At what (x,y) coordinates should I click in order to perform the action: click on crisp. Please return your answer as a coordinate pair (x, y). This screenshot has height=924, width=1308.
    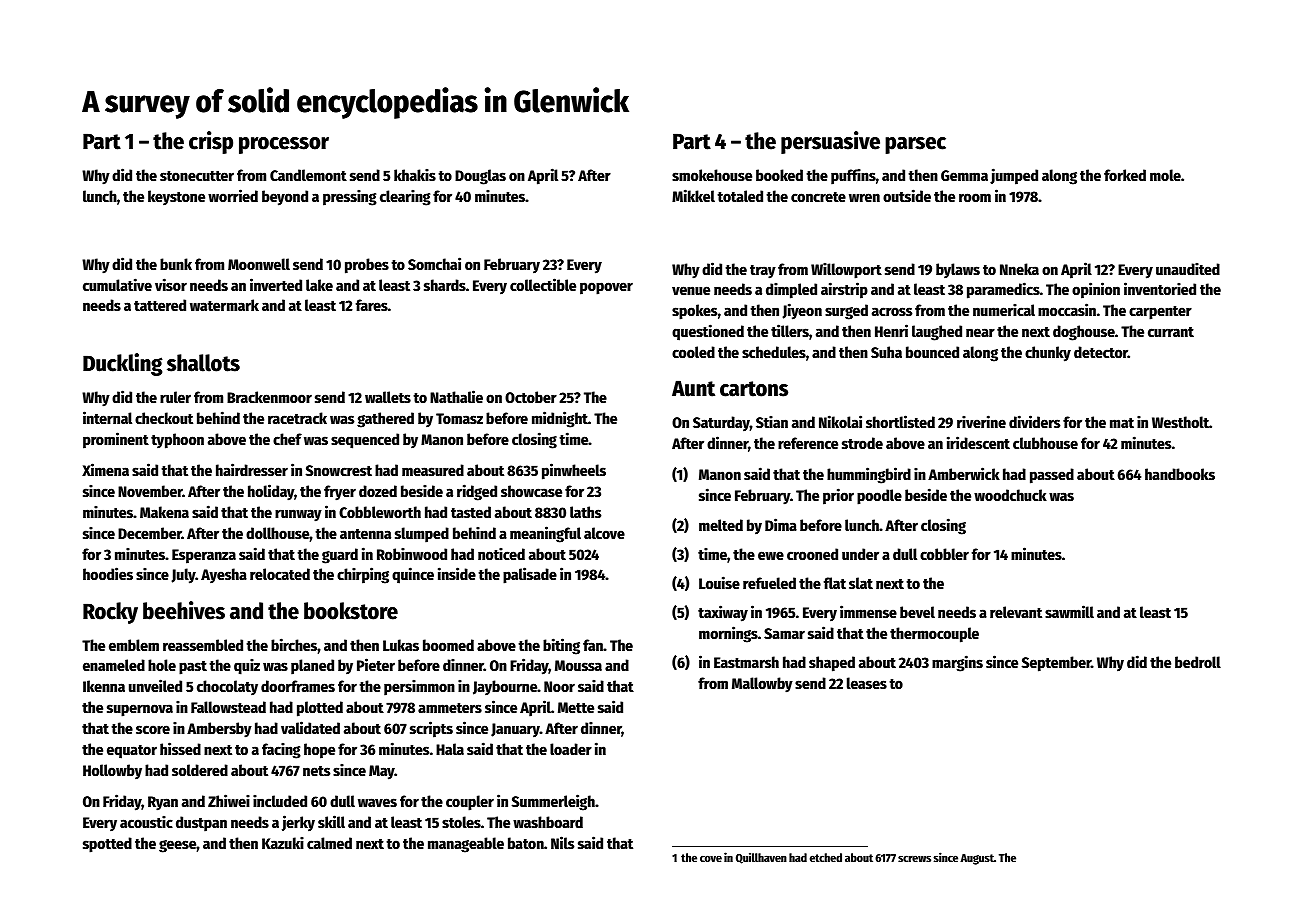
    Looking at the image, I should click on (211, 142).
